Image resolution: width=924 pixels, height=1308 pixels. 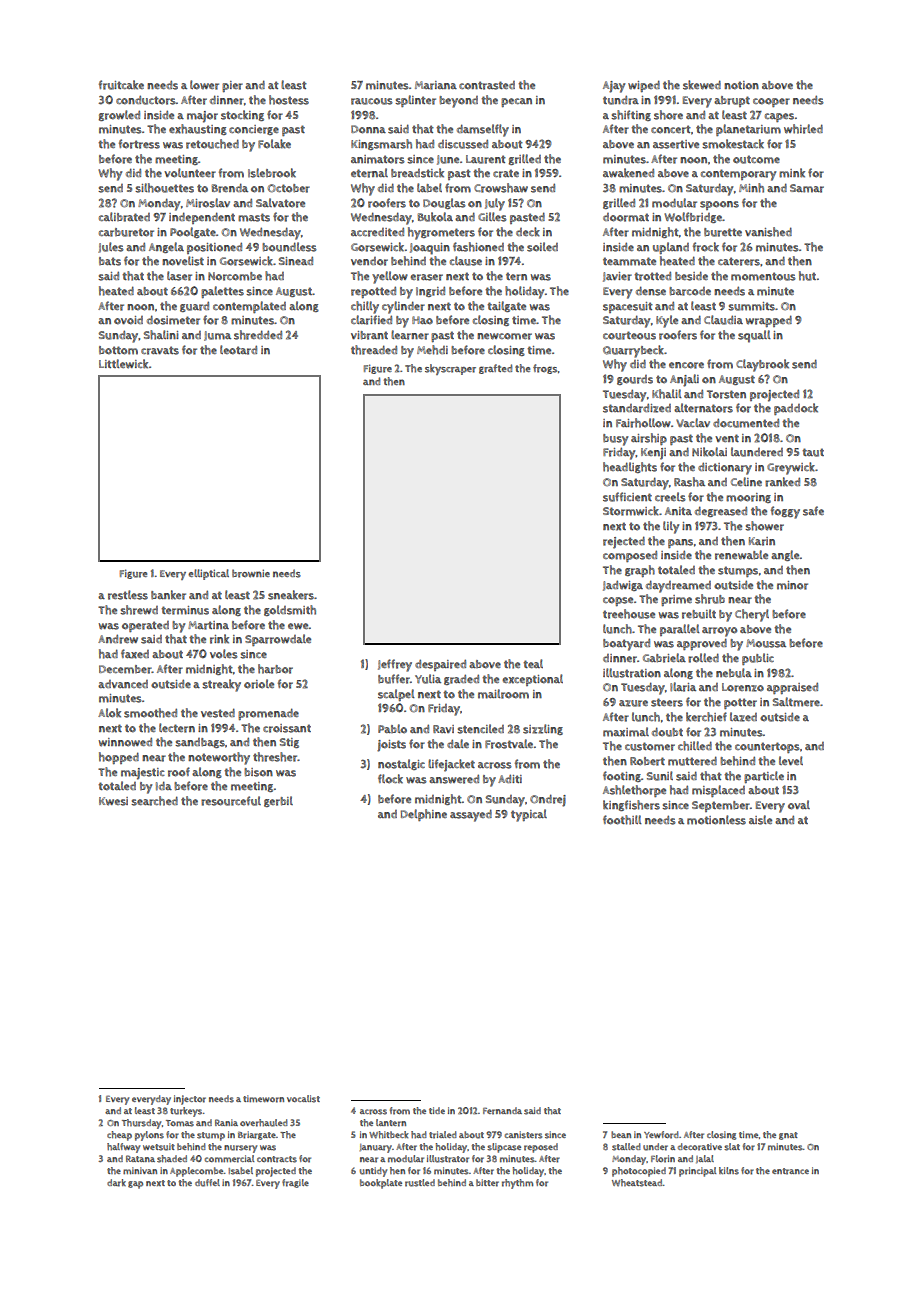 What do you see at coordinates (121, 85) in the page?
I see `fruitcake` at bounding box center [121, 85].
